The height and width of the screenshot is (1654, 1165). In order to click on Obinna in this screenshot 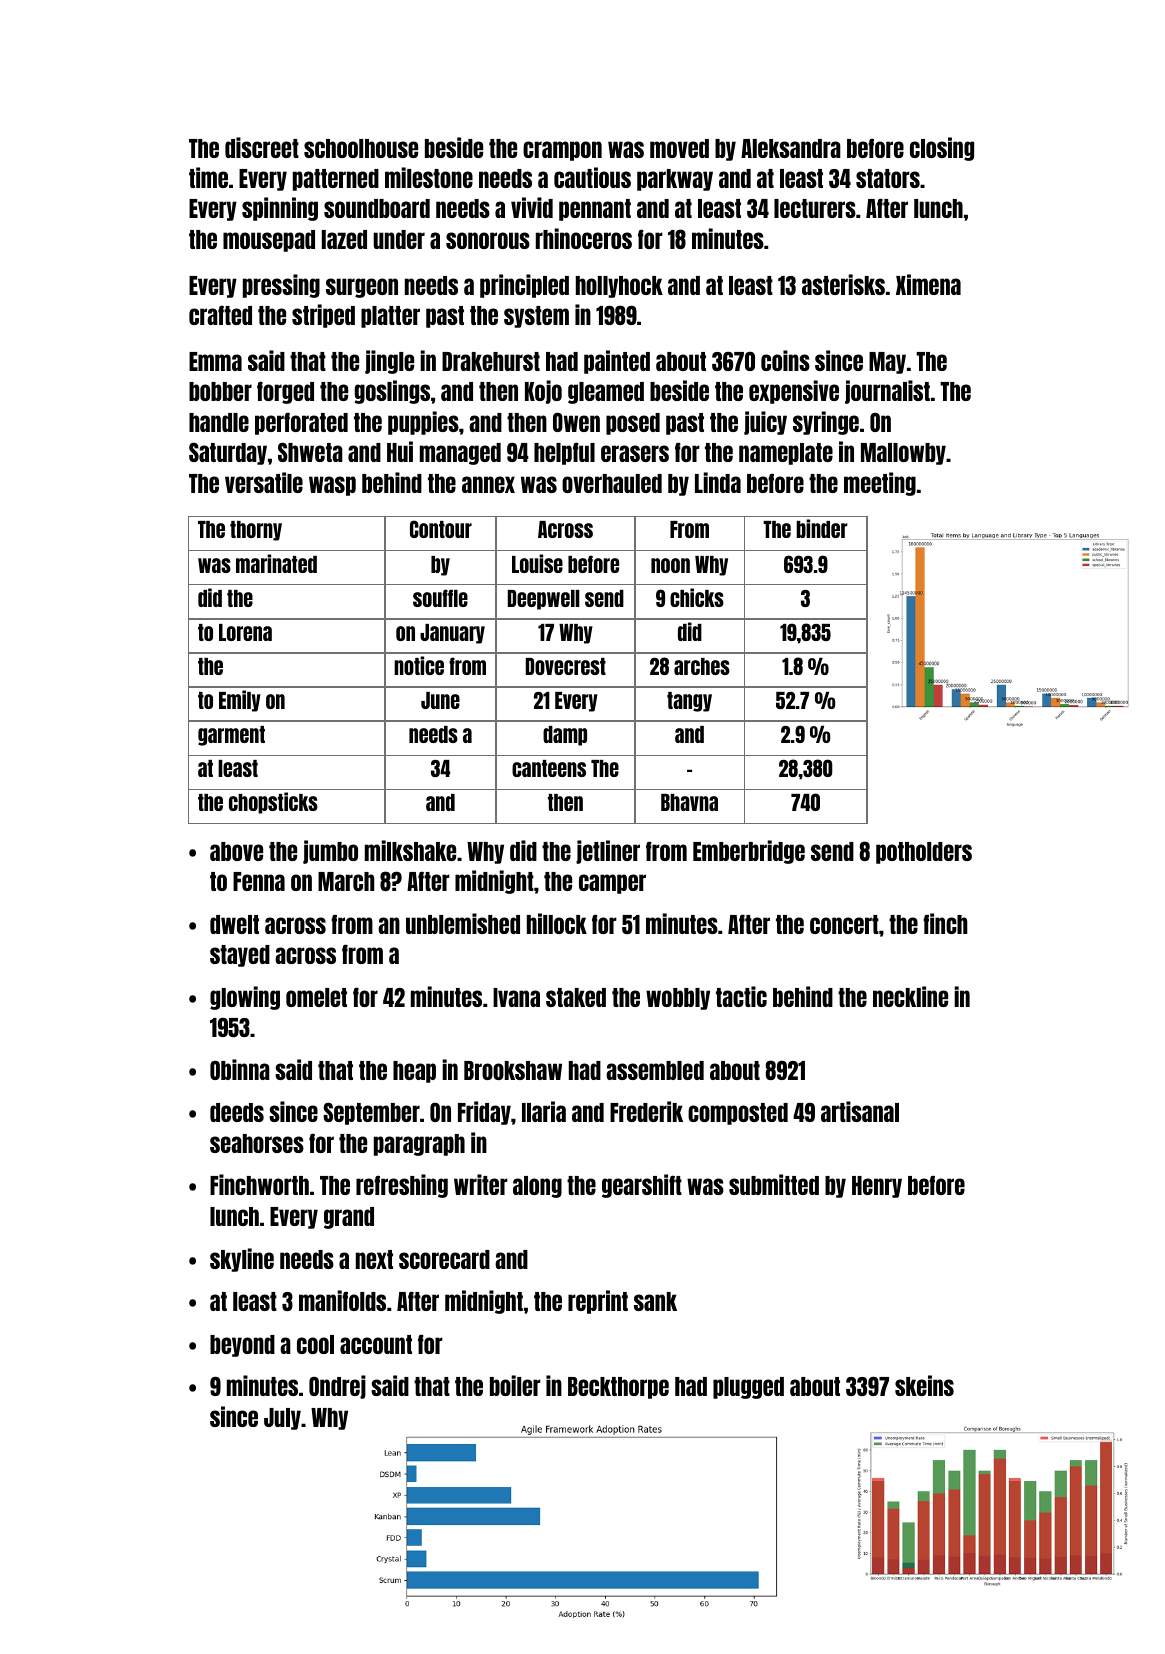, I will do `click(240, 1069)`.
